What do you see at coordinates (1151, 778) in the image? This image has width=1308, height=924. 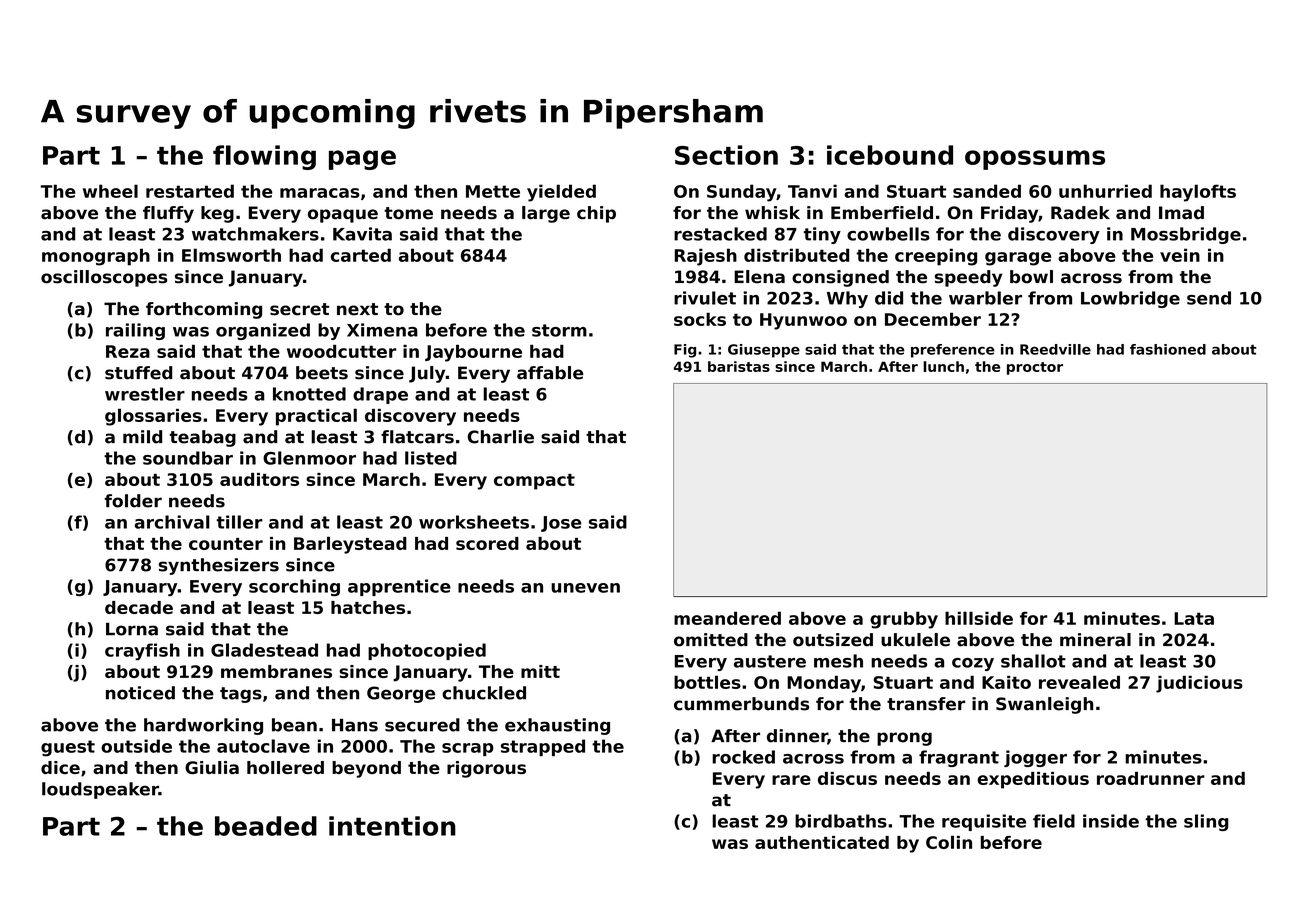 I see `roadrunner` at bounding box center [1151, 778].
